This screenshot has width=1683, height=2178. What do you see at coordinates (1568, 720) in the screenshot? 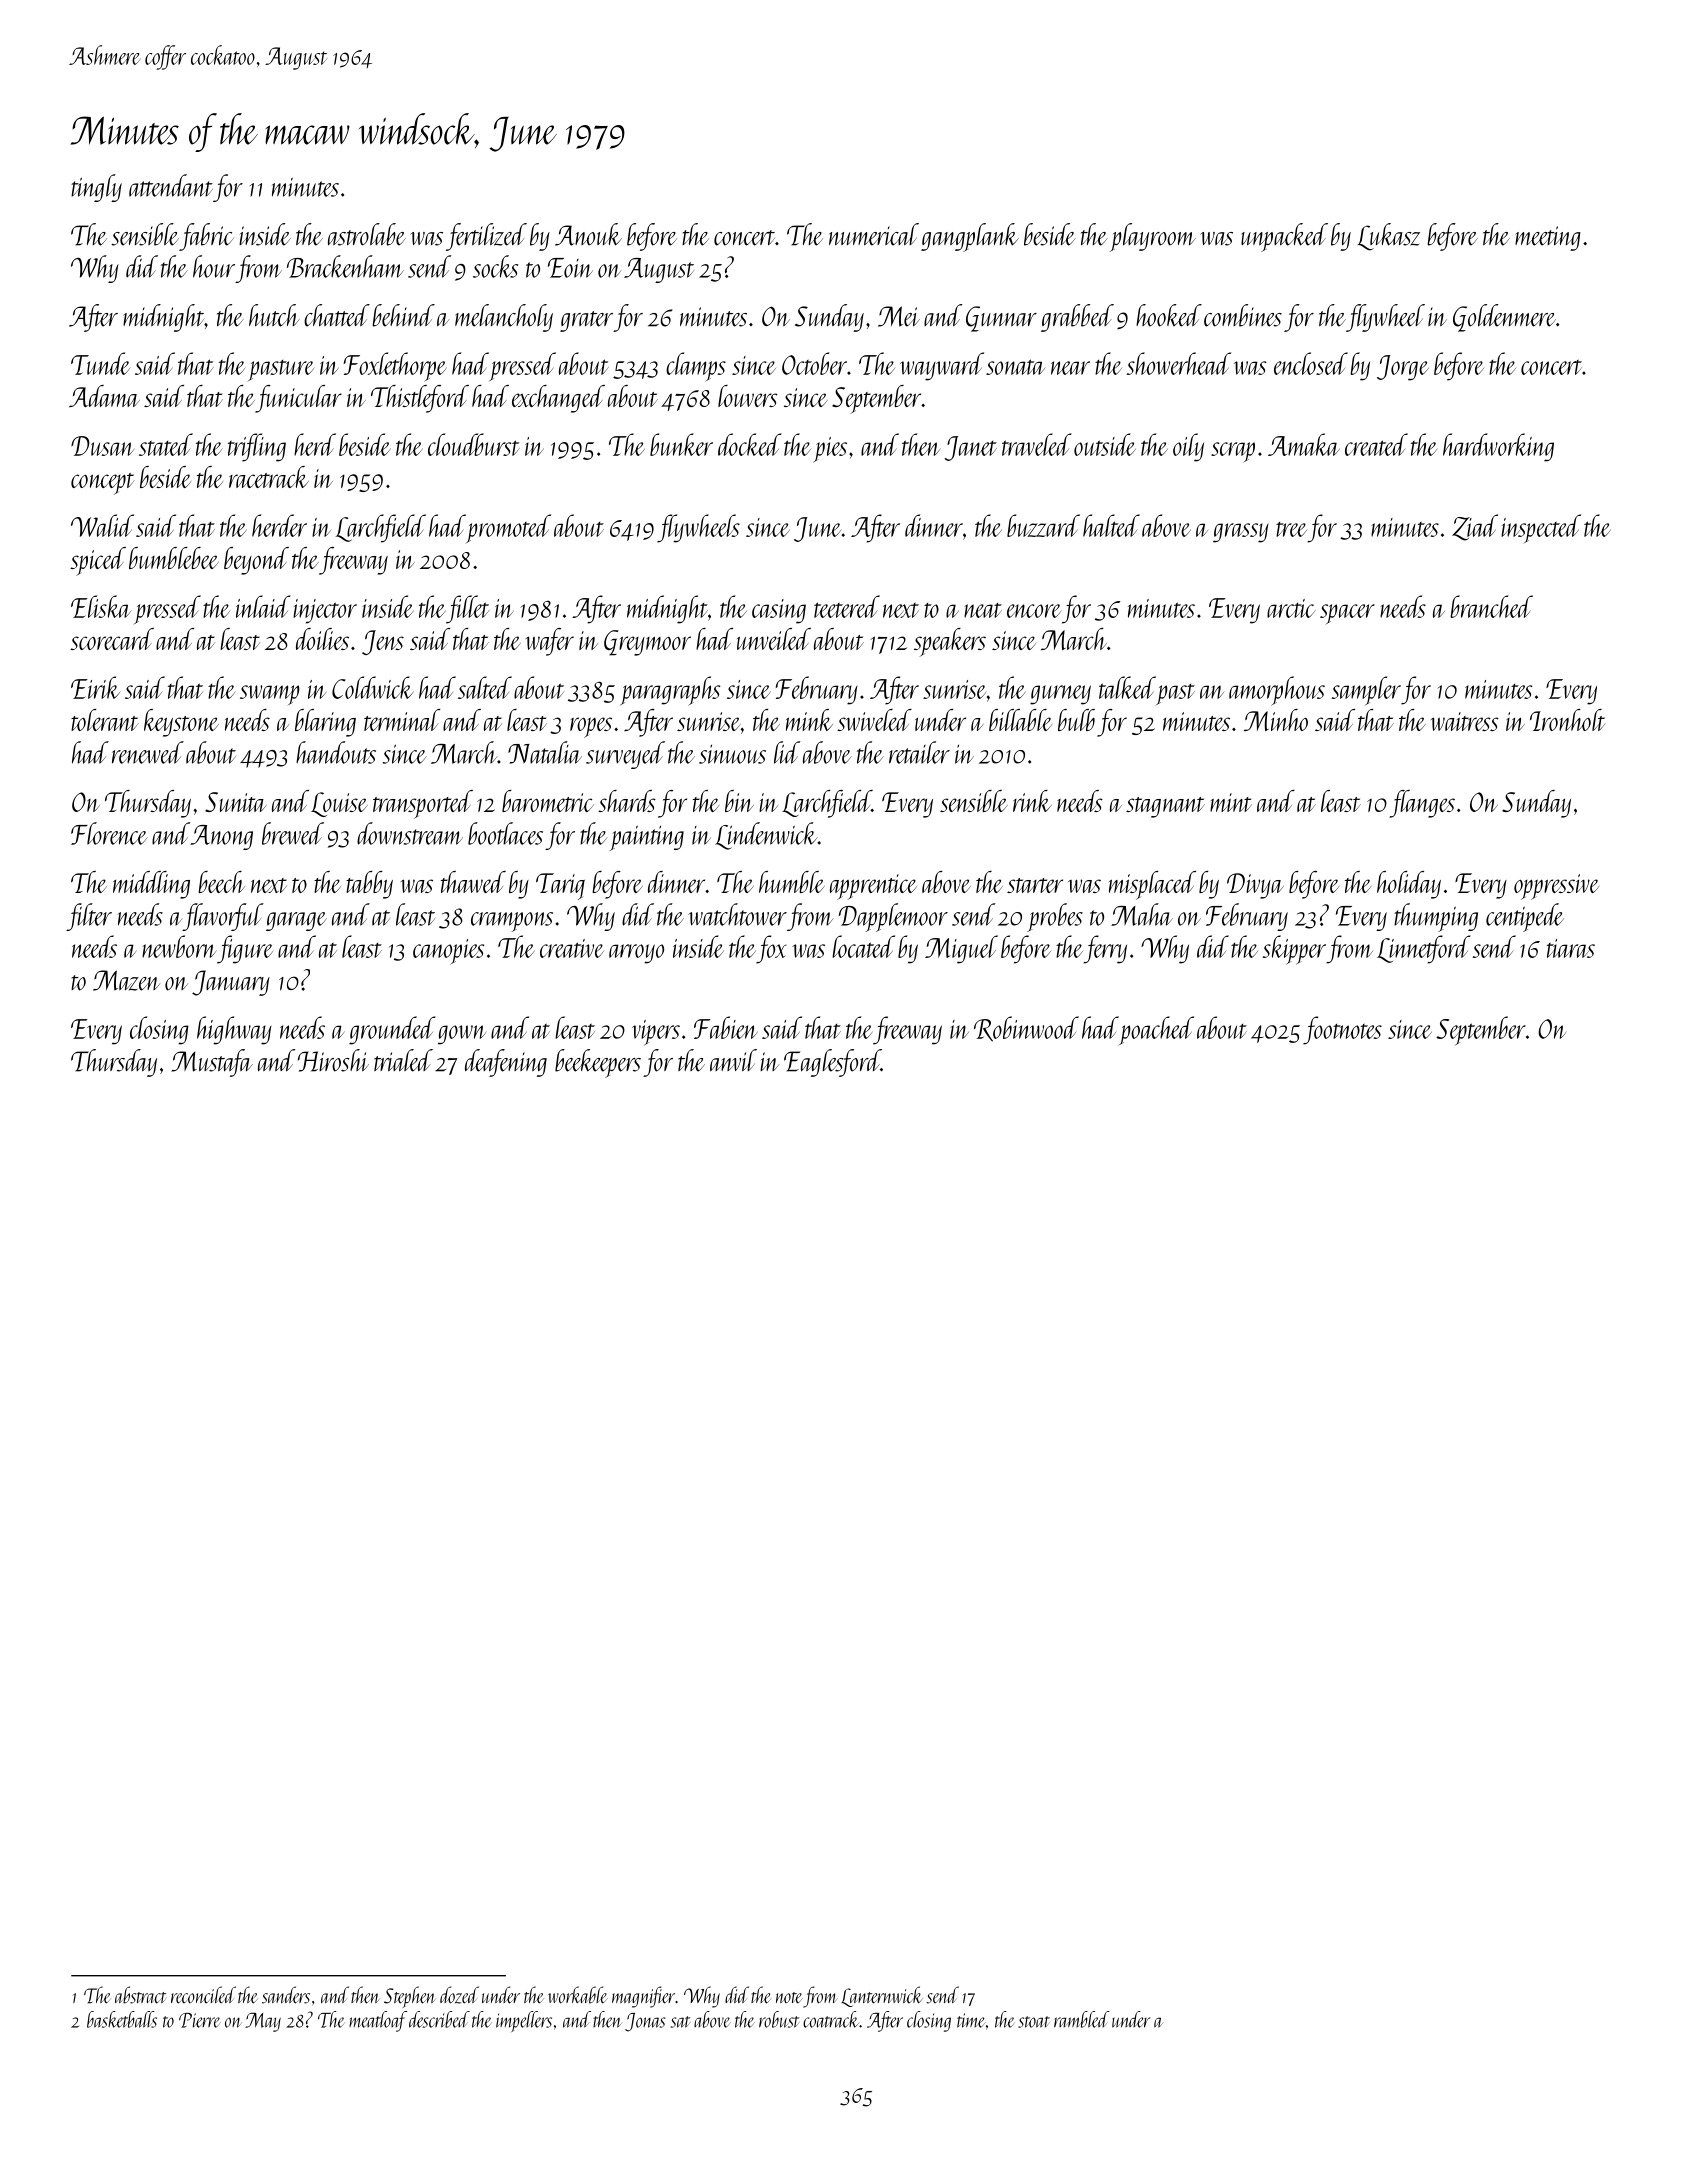
I see `Ironholt` at bounding box center [1568, 720].
